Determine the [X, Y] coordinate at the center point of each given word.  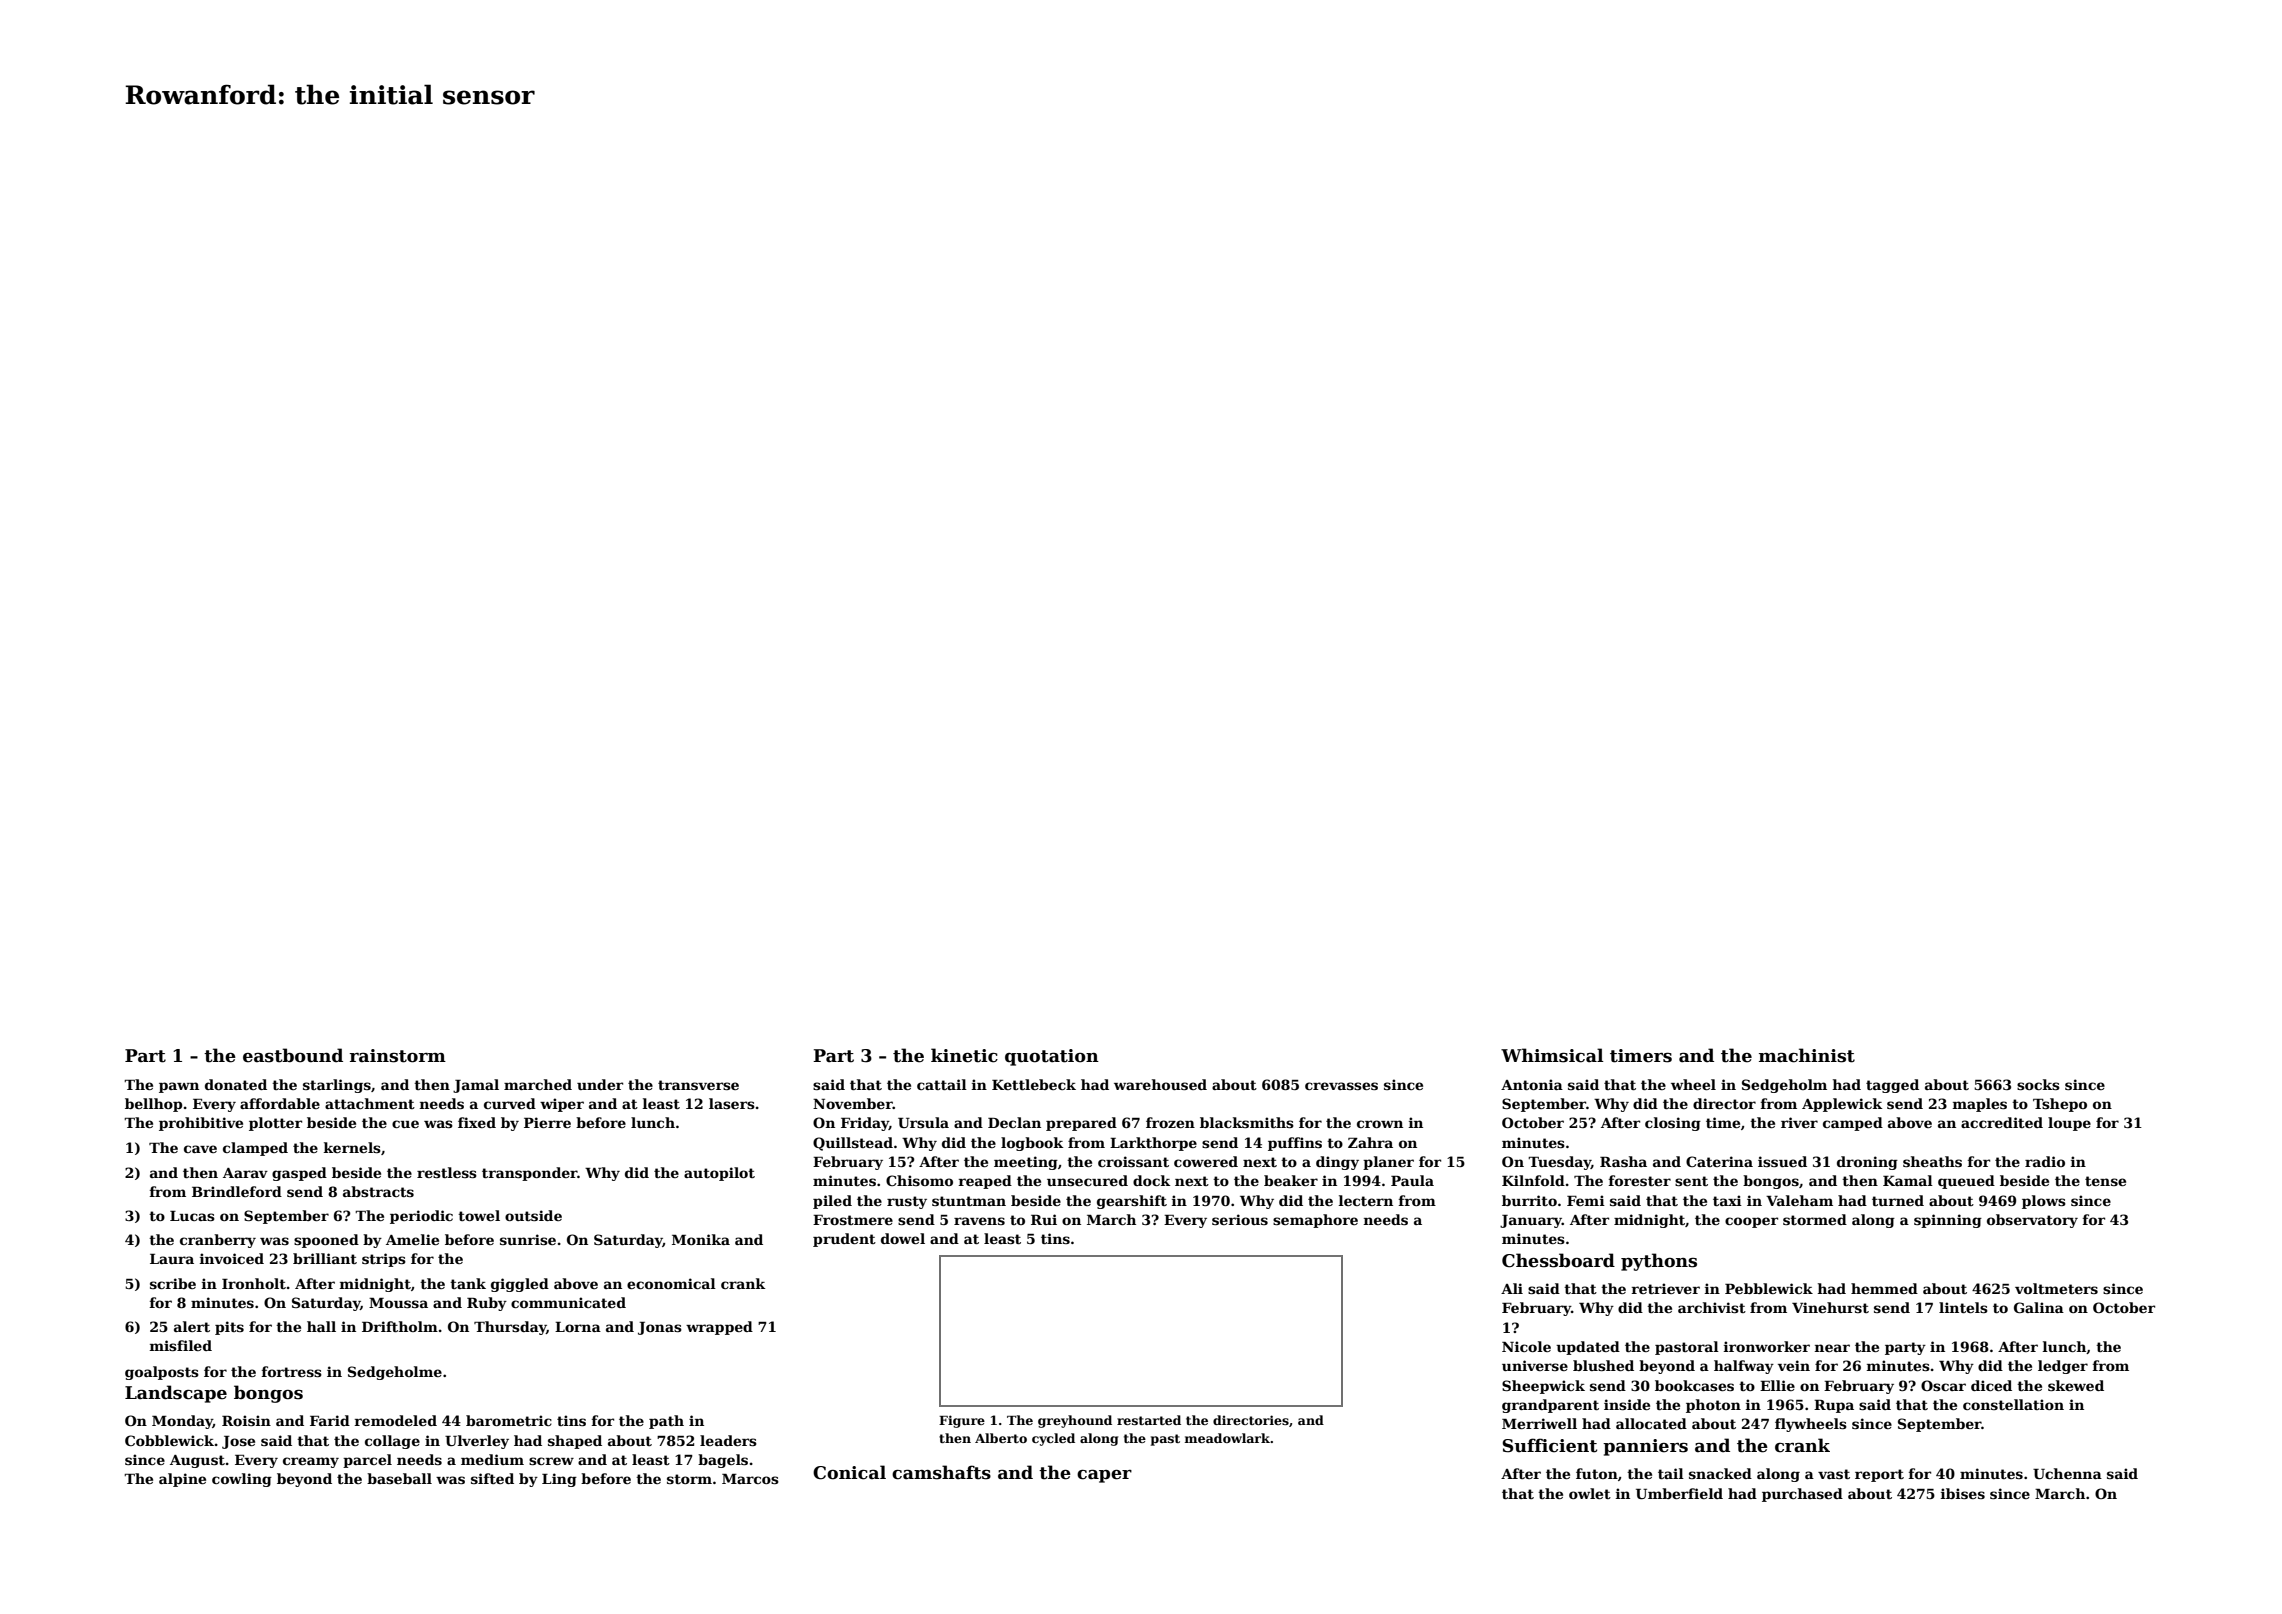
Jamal [476, 1086]
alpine [182, 1480]
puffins [1295, 1144]
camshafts [941, 1472]
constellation [2013, 1404]
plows [2044, 1202]
